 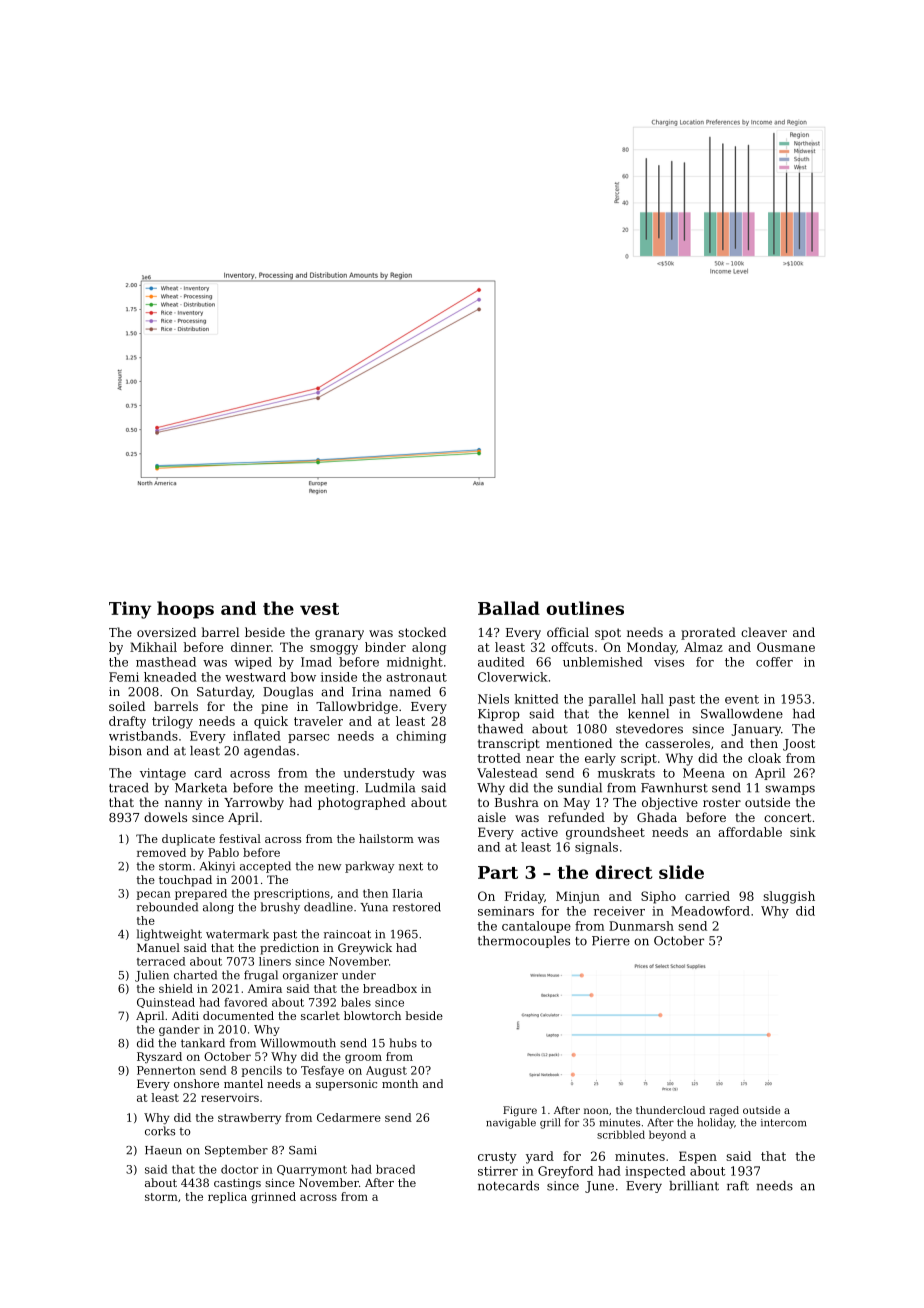 I want to click on Cedarmere, so click(x=349, y=1117).
